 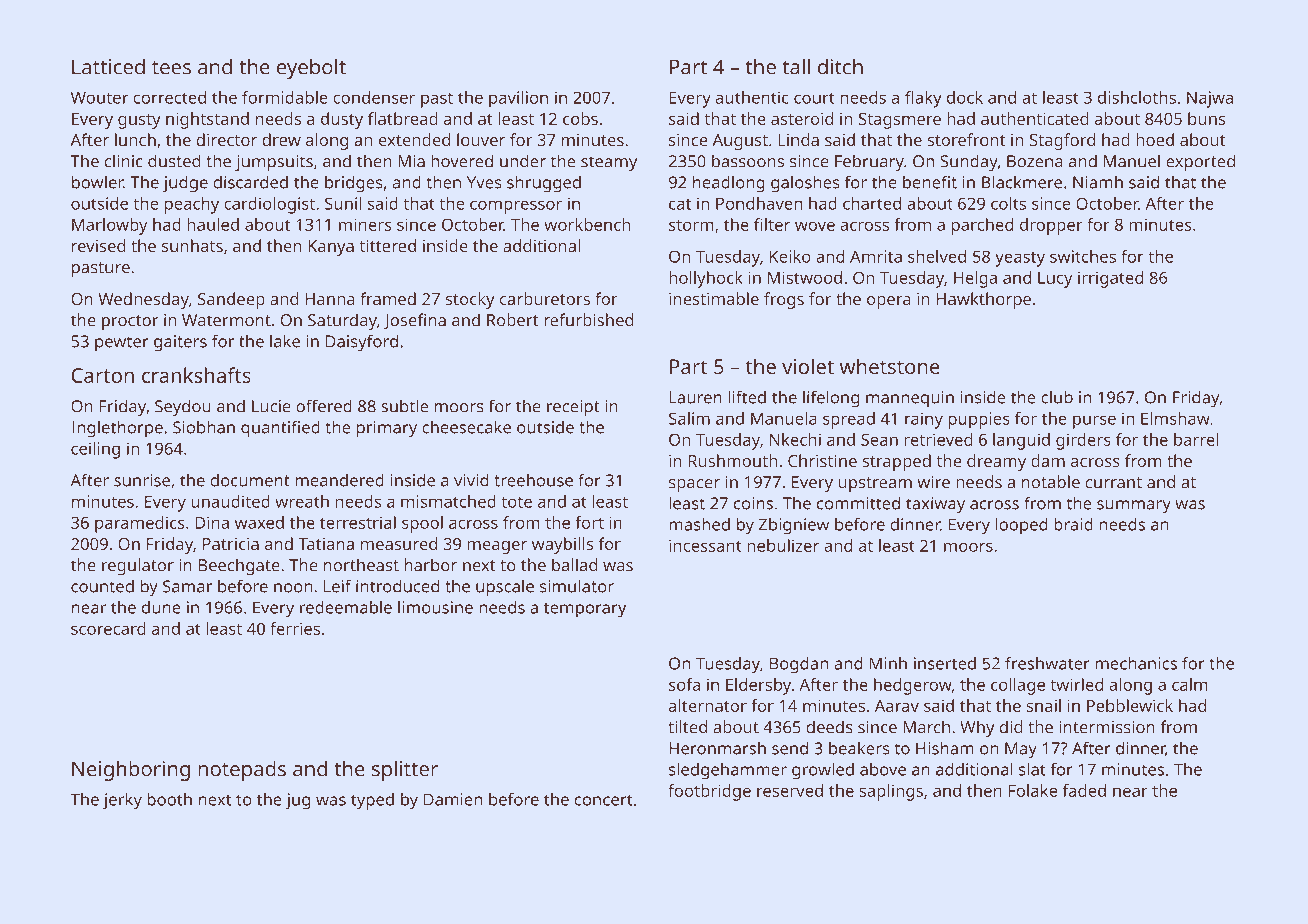 I want to click on Elmshaw, so click(x=1175, y=418).
